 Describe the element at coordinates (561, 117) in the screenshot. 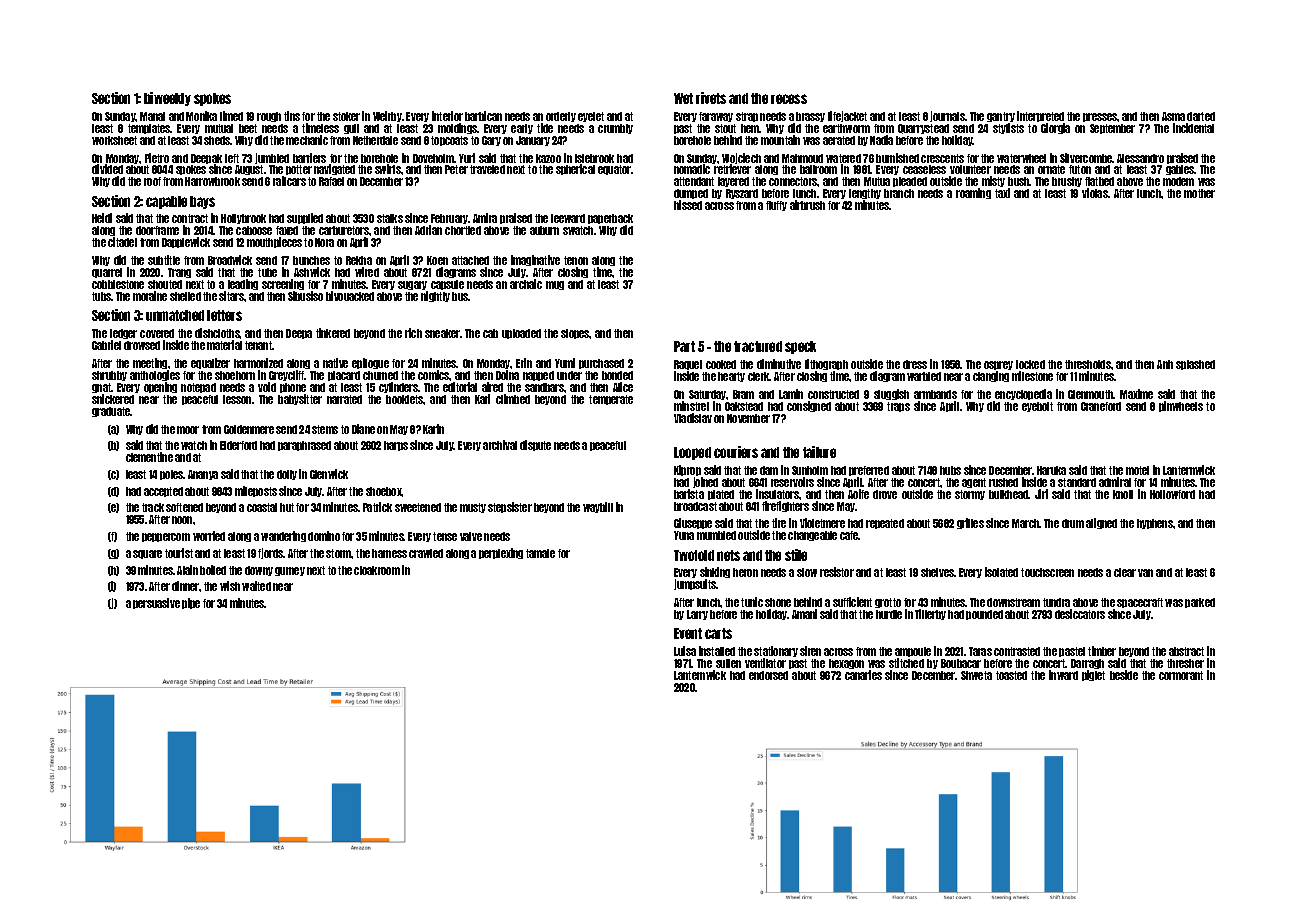

I see `orderly` at that location.
